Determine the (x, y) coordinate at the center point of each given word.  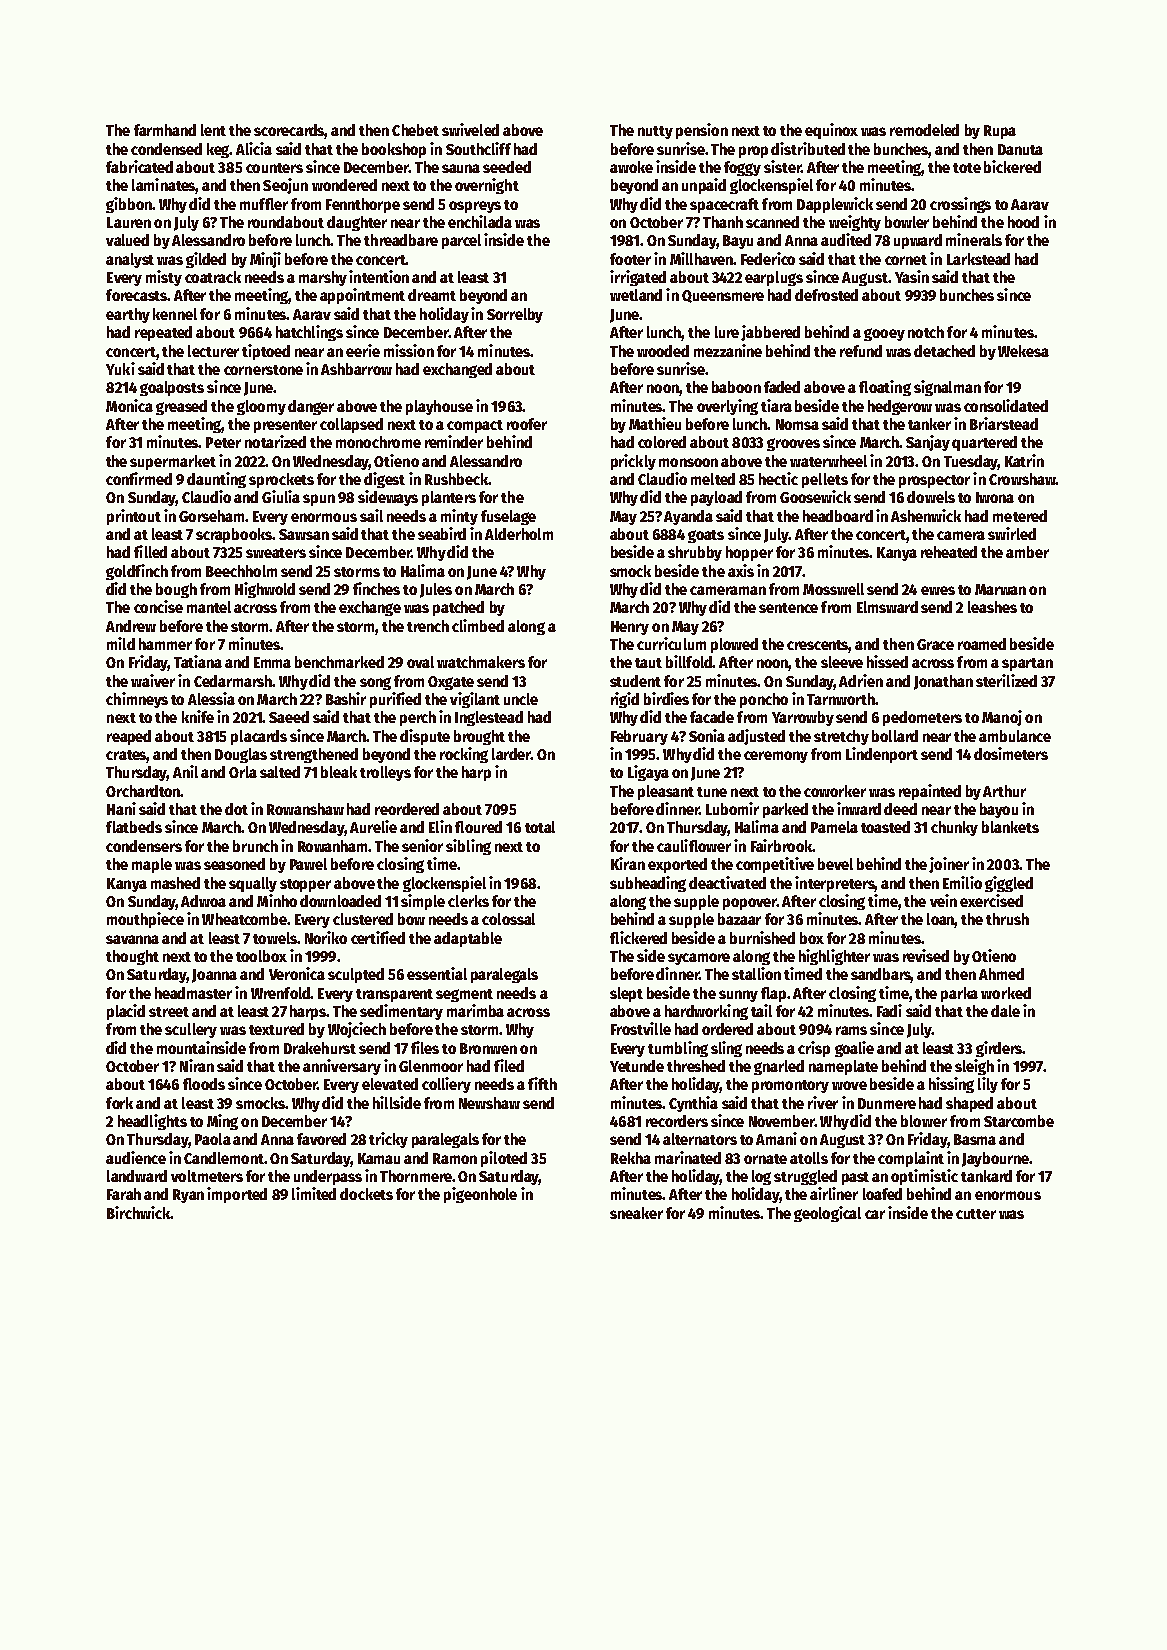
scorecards (289, 131)
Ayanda (688, 517)
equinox (831, 131)
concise (158, 606)
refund (861, 351)
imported (237, 1195)
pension (702, 131)
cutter (976, 1214)
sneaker (636, 1213)
